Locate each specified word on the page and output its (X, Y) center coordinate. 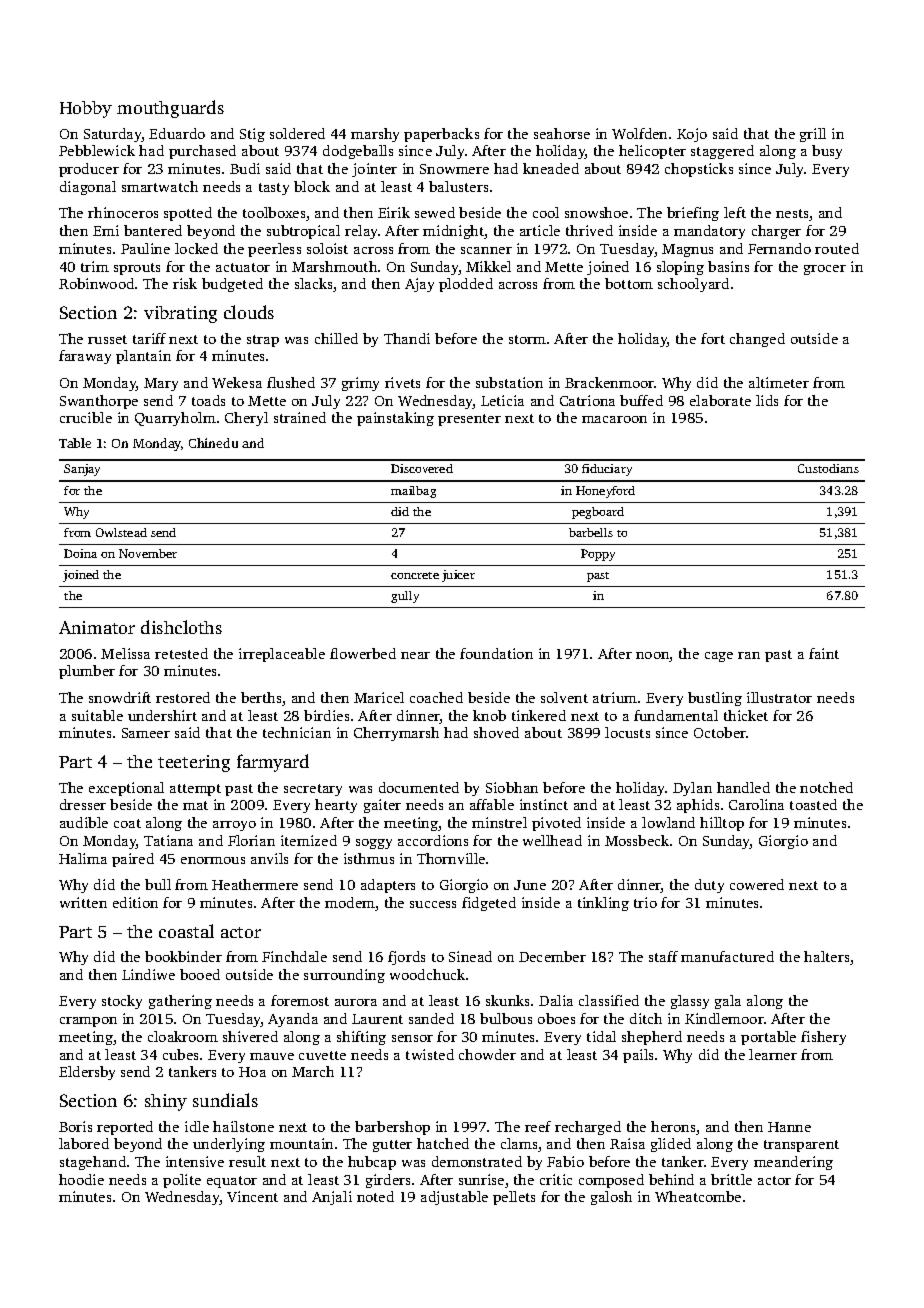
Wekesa (237, 382)
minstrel (499, 822)
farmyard (273, 763)
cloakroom (183, 1036)
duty (709, 886)
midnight (454, 232)
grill (813, 135)
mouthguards (170, 109)
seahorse (562, 133)
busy (827, 152)
